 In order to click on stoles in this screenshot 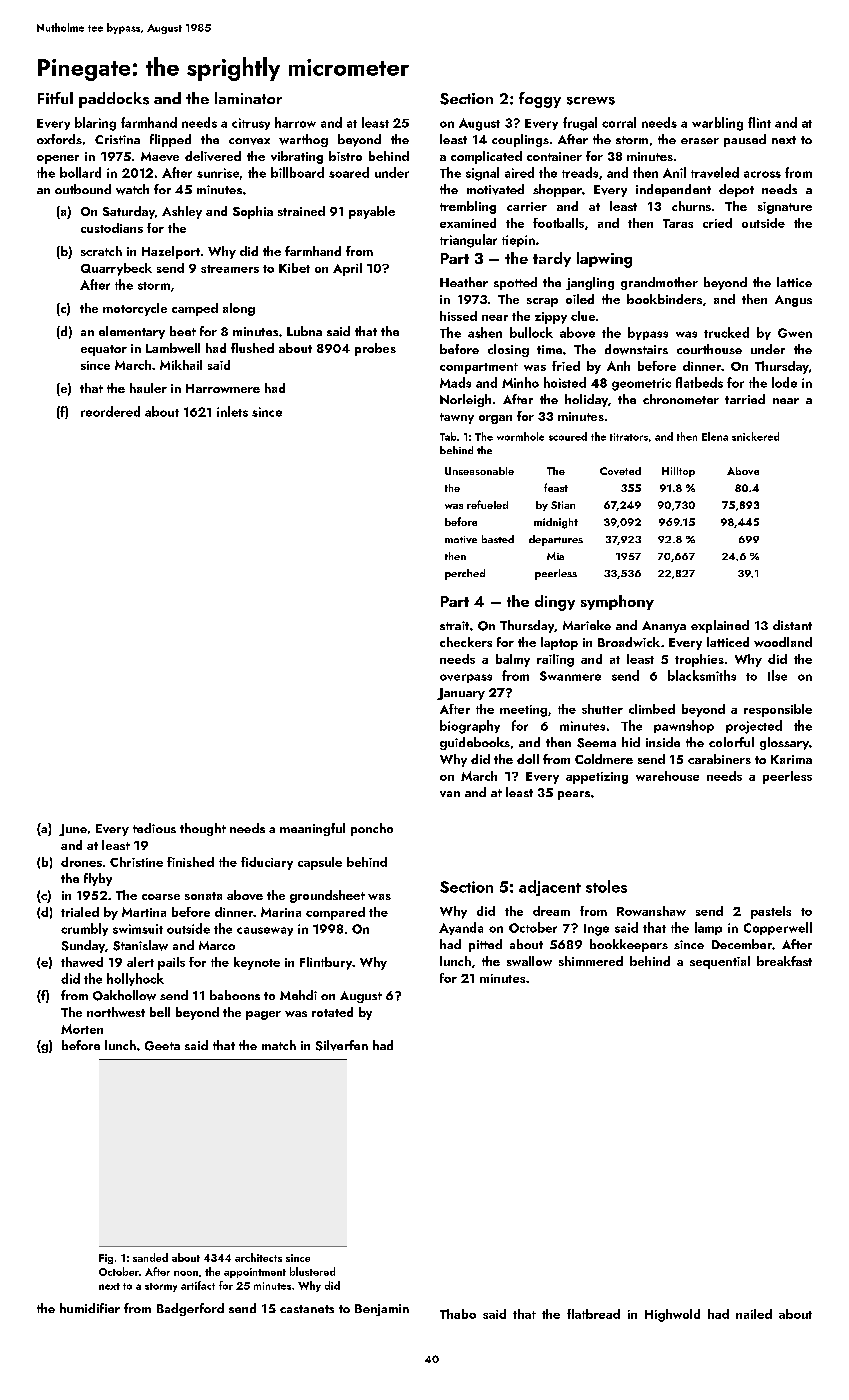, I will do `click(606, 886)`.
